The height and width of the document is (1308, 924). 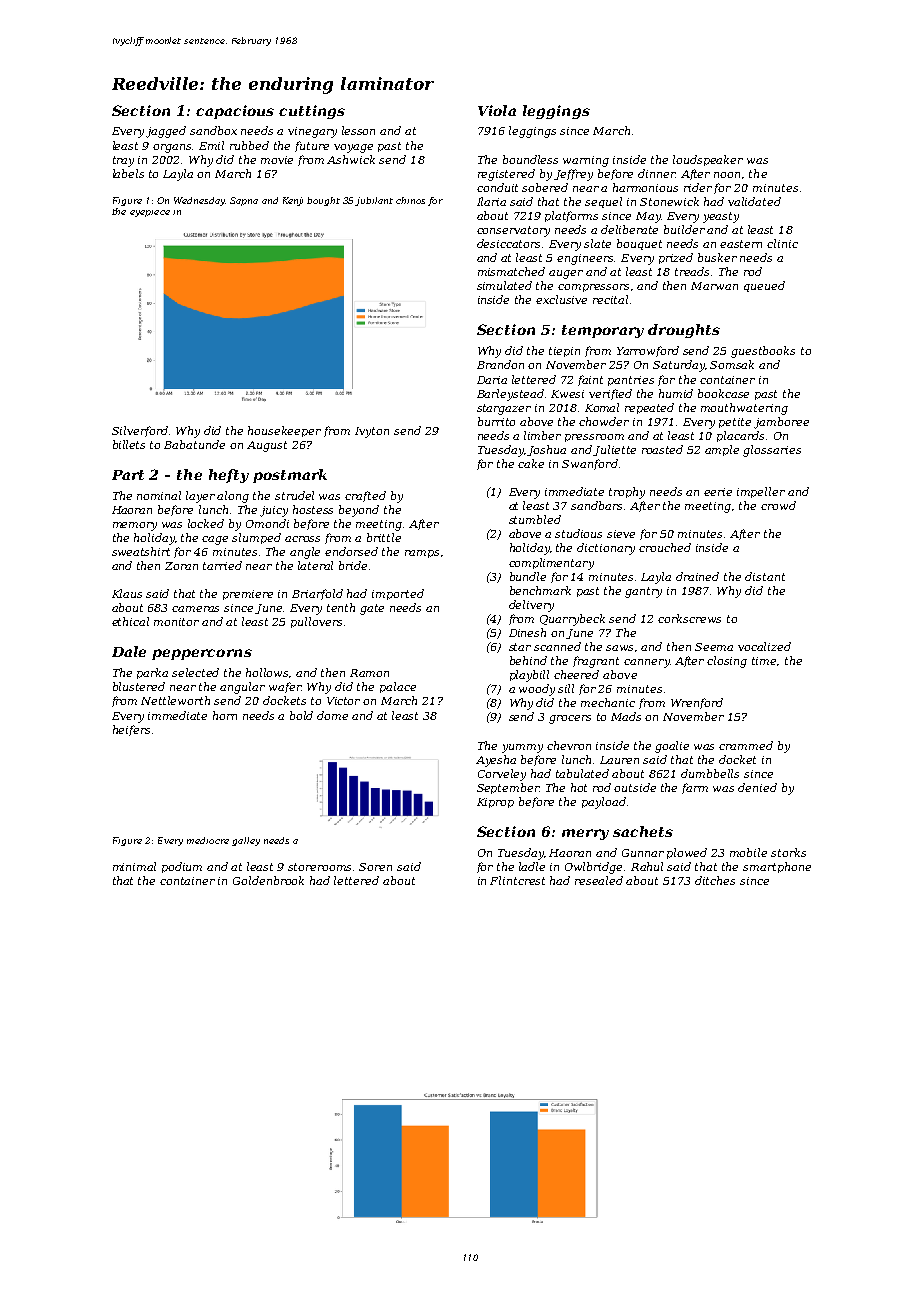 I want to click on Viola, so click(x=497, y=110).
